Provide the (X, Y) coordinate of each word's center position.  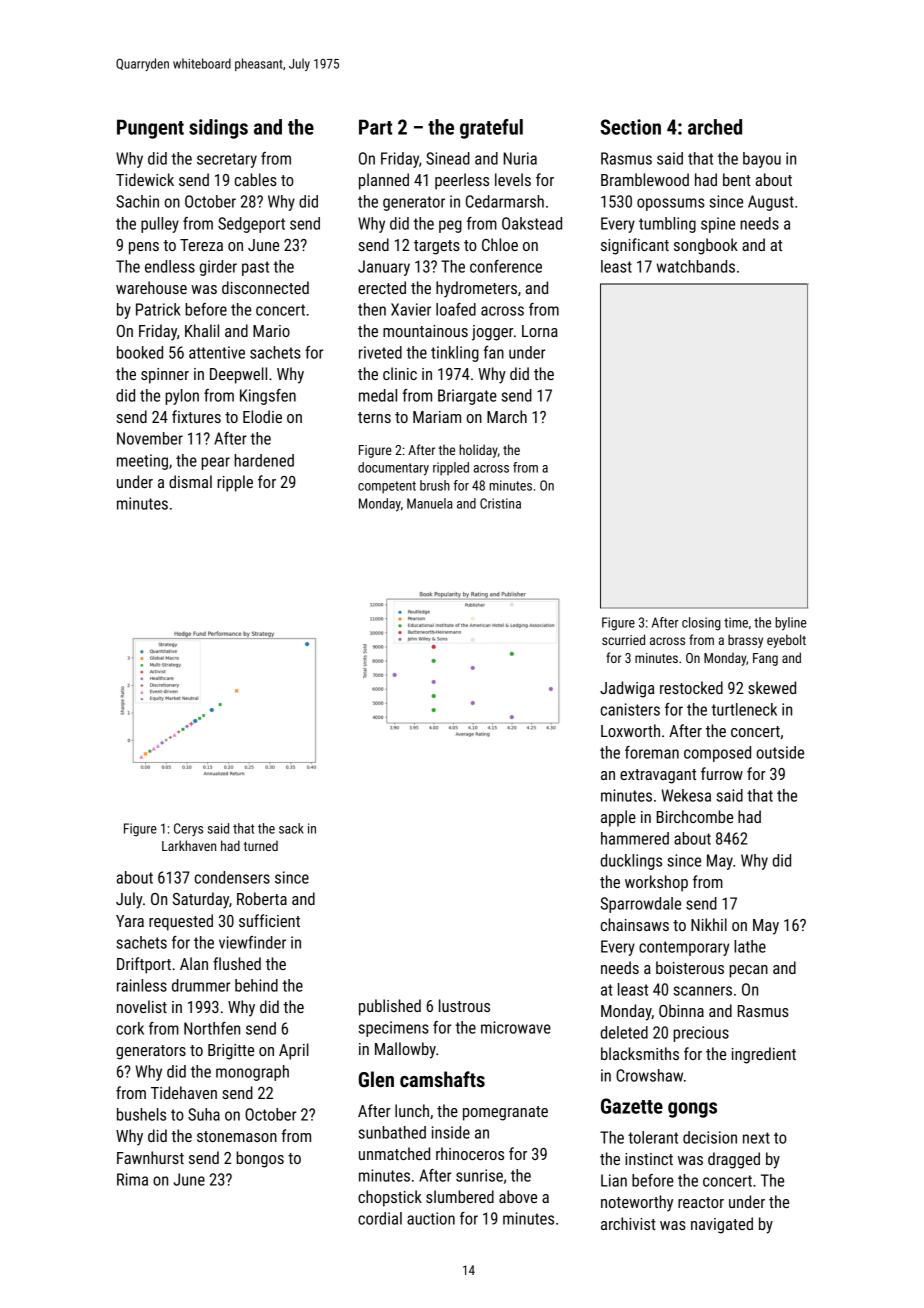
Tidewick (145, 179)
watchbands (696, 266)
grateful (491, 129)
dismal (190, 481)
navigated (722, 1225)
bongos (260, 1159)
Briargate (467, 397)
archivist (628, 1223)
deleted (624, 1032)
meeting (142, 462)
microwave (516, 1027)
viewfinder (252, 942)
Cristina (500, 503)
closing (701, 624)
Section (631, 127)
